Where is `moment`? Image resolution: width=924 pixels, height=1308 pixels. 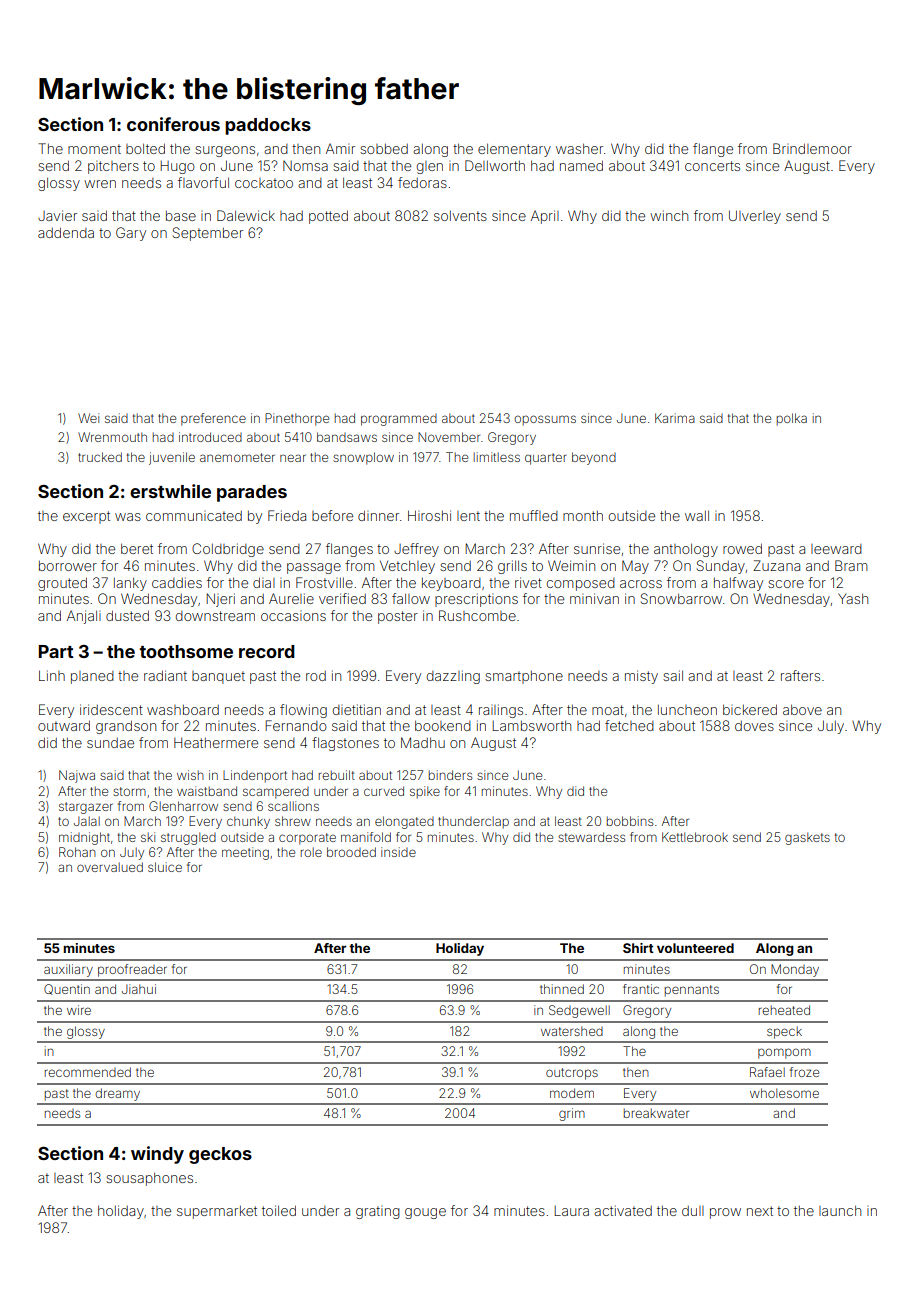 moment is located at coordinates (94, 149).
